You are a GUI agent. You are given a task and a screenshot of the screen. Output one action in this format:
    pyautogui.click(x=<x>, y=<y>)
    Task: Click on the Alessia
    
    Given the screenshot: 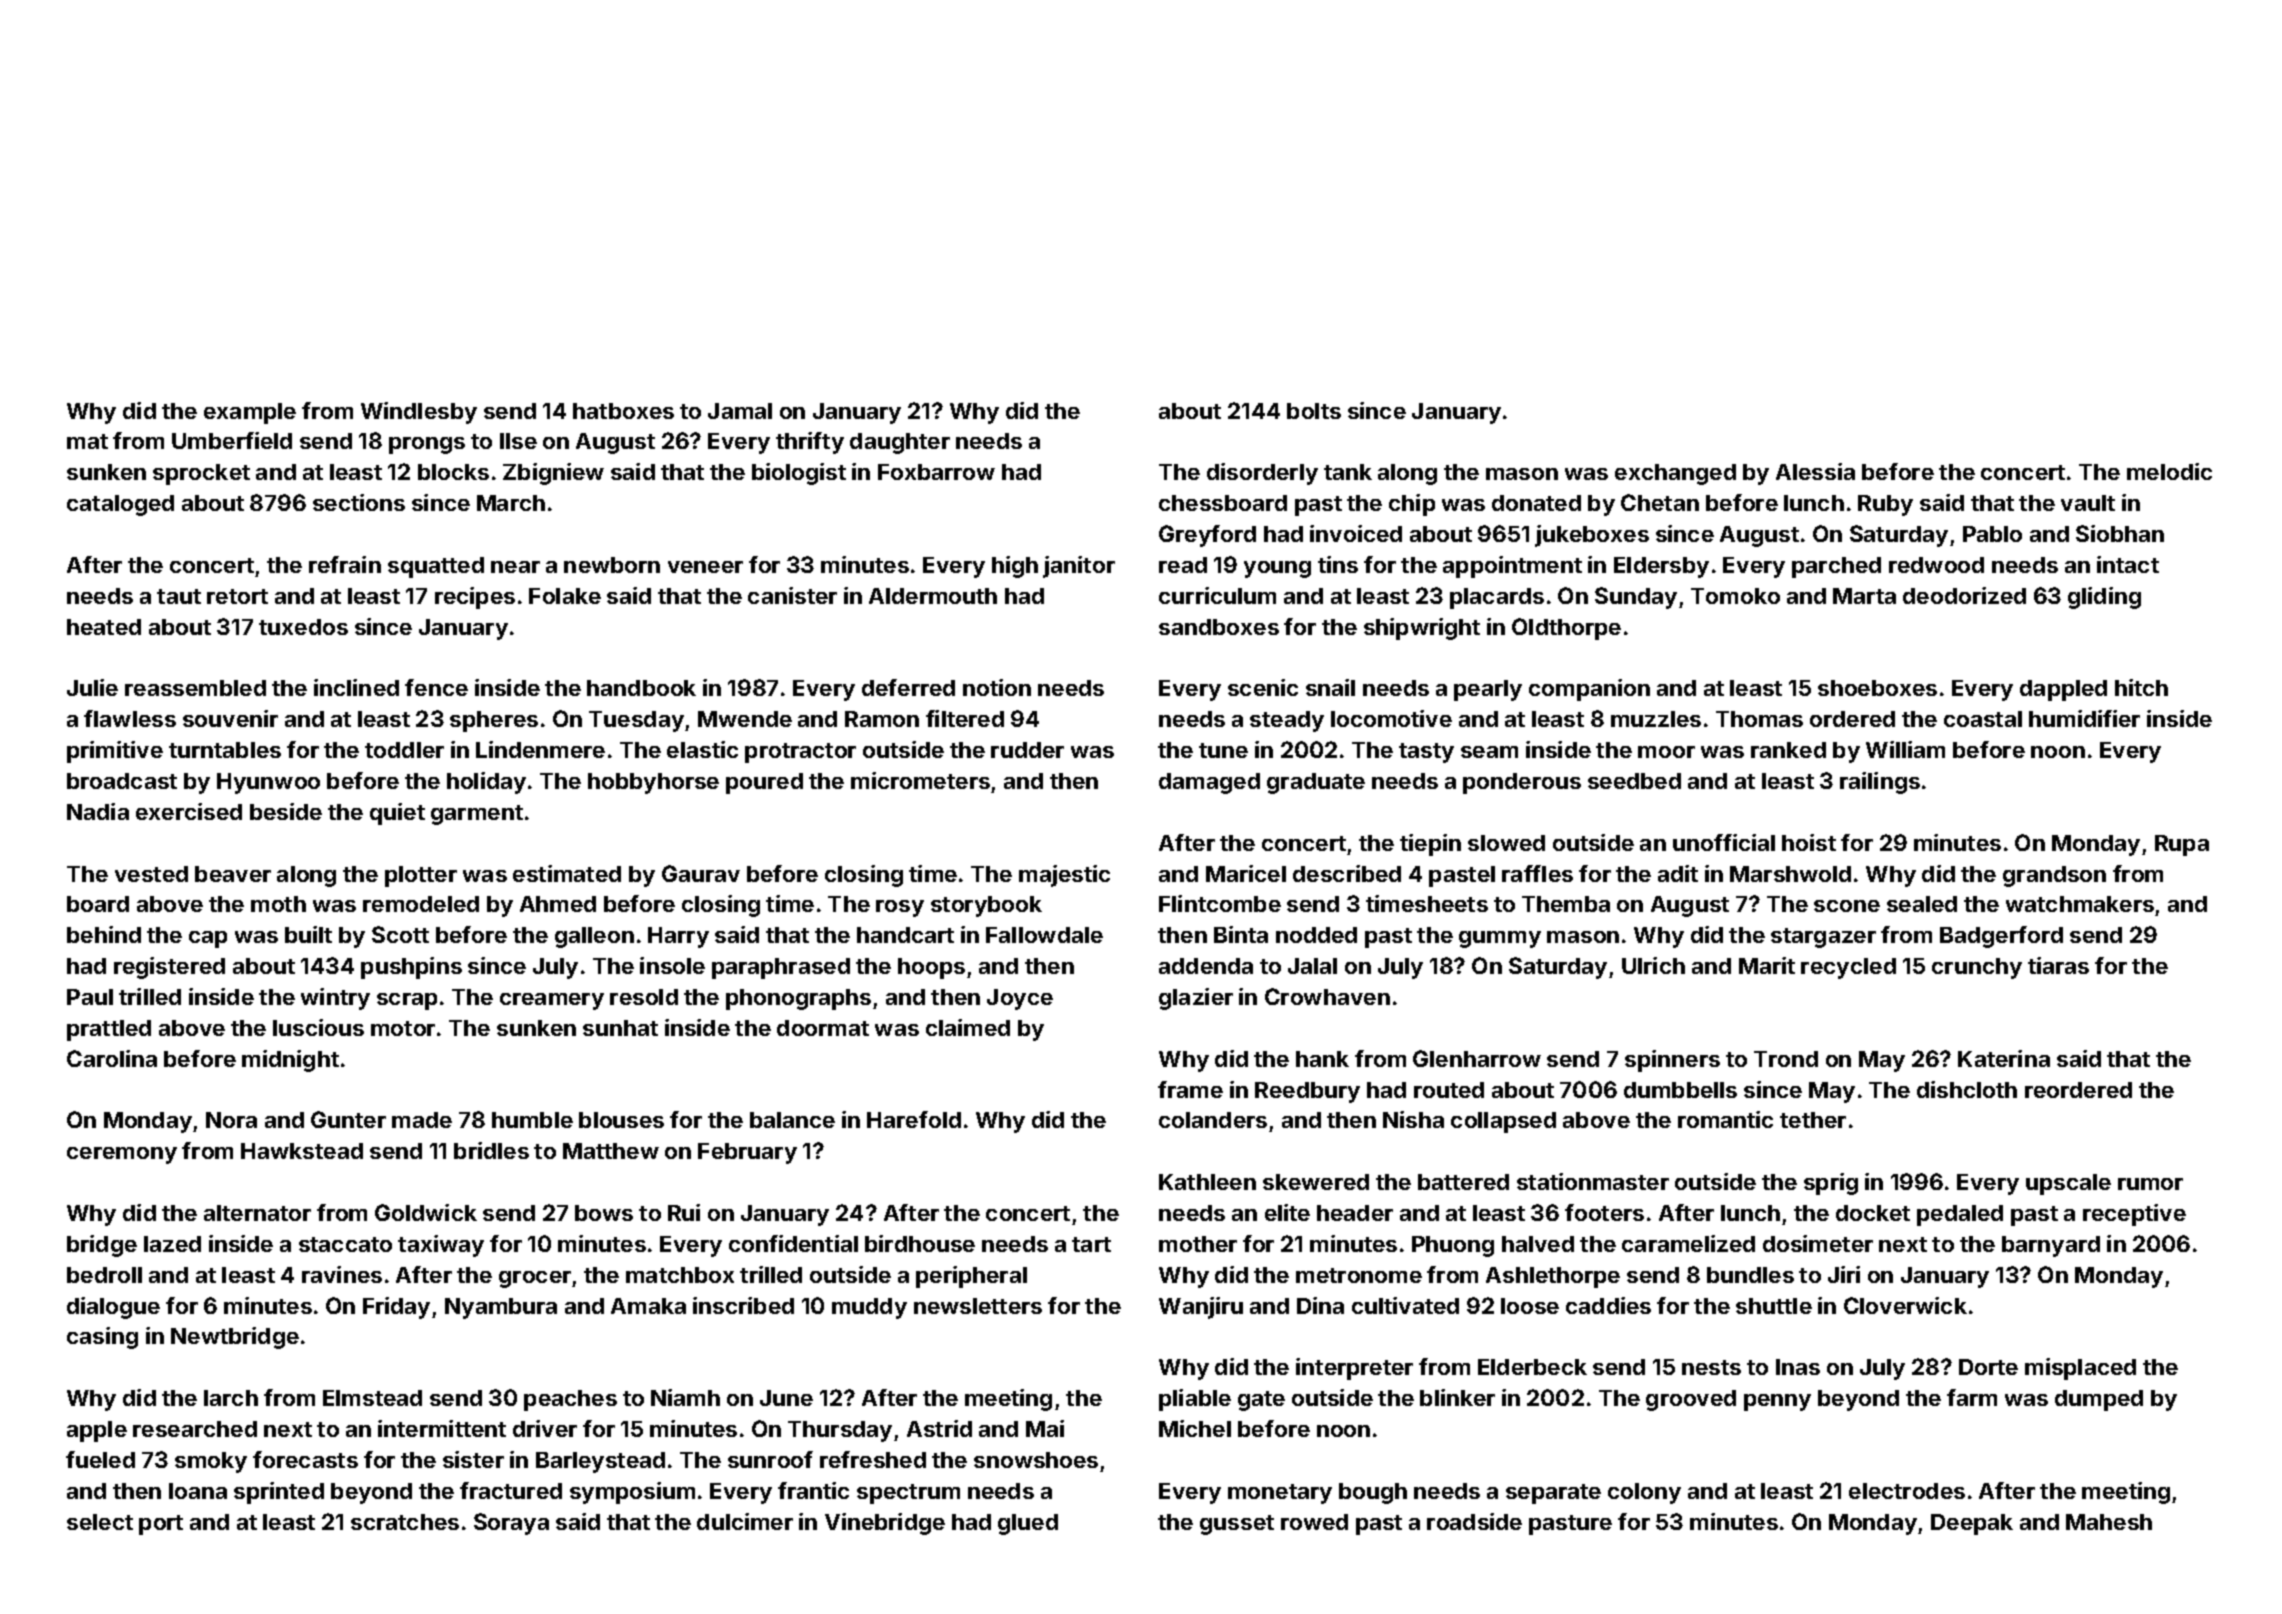 What is the action you would take?
    pyautogui.click(x=1815, y=471)
